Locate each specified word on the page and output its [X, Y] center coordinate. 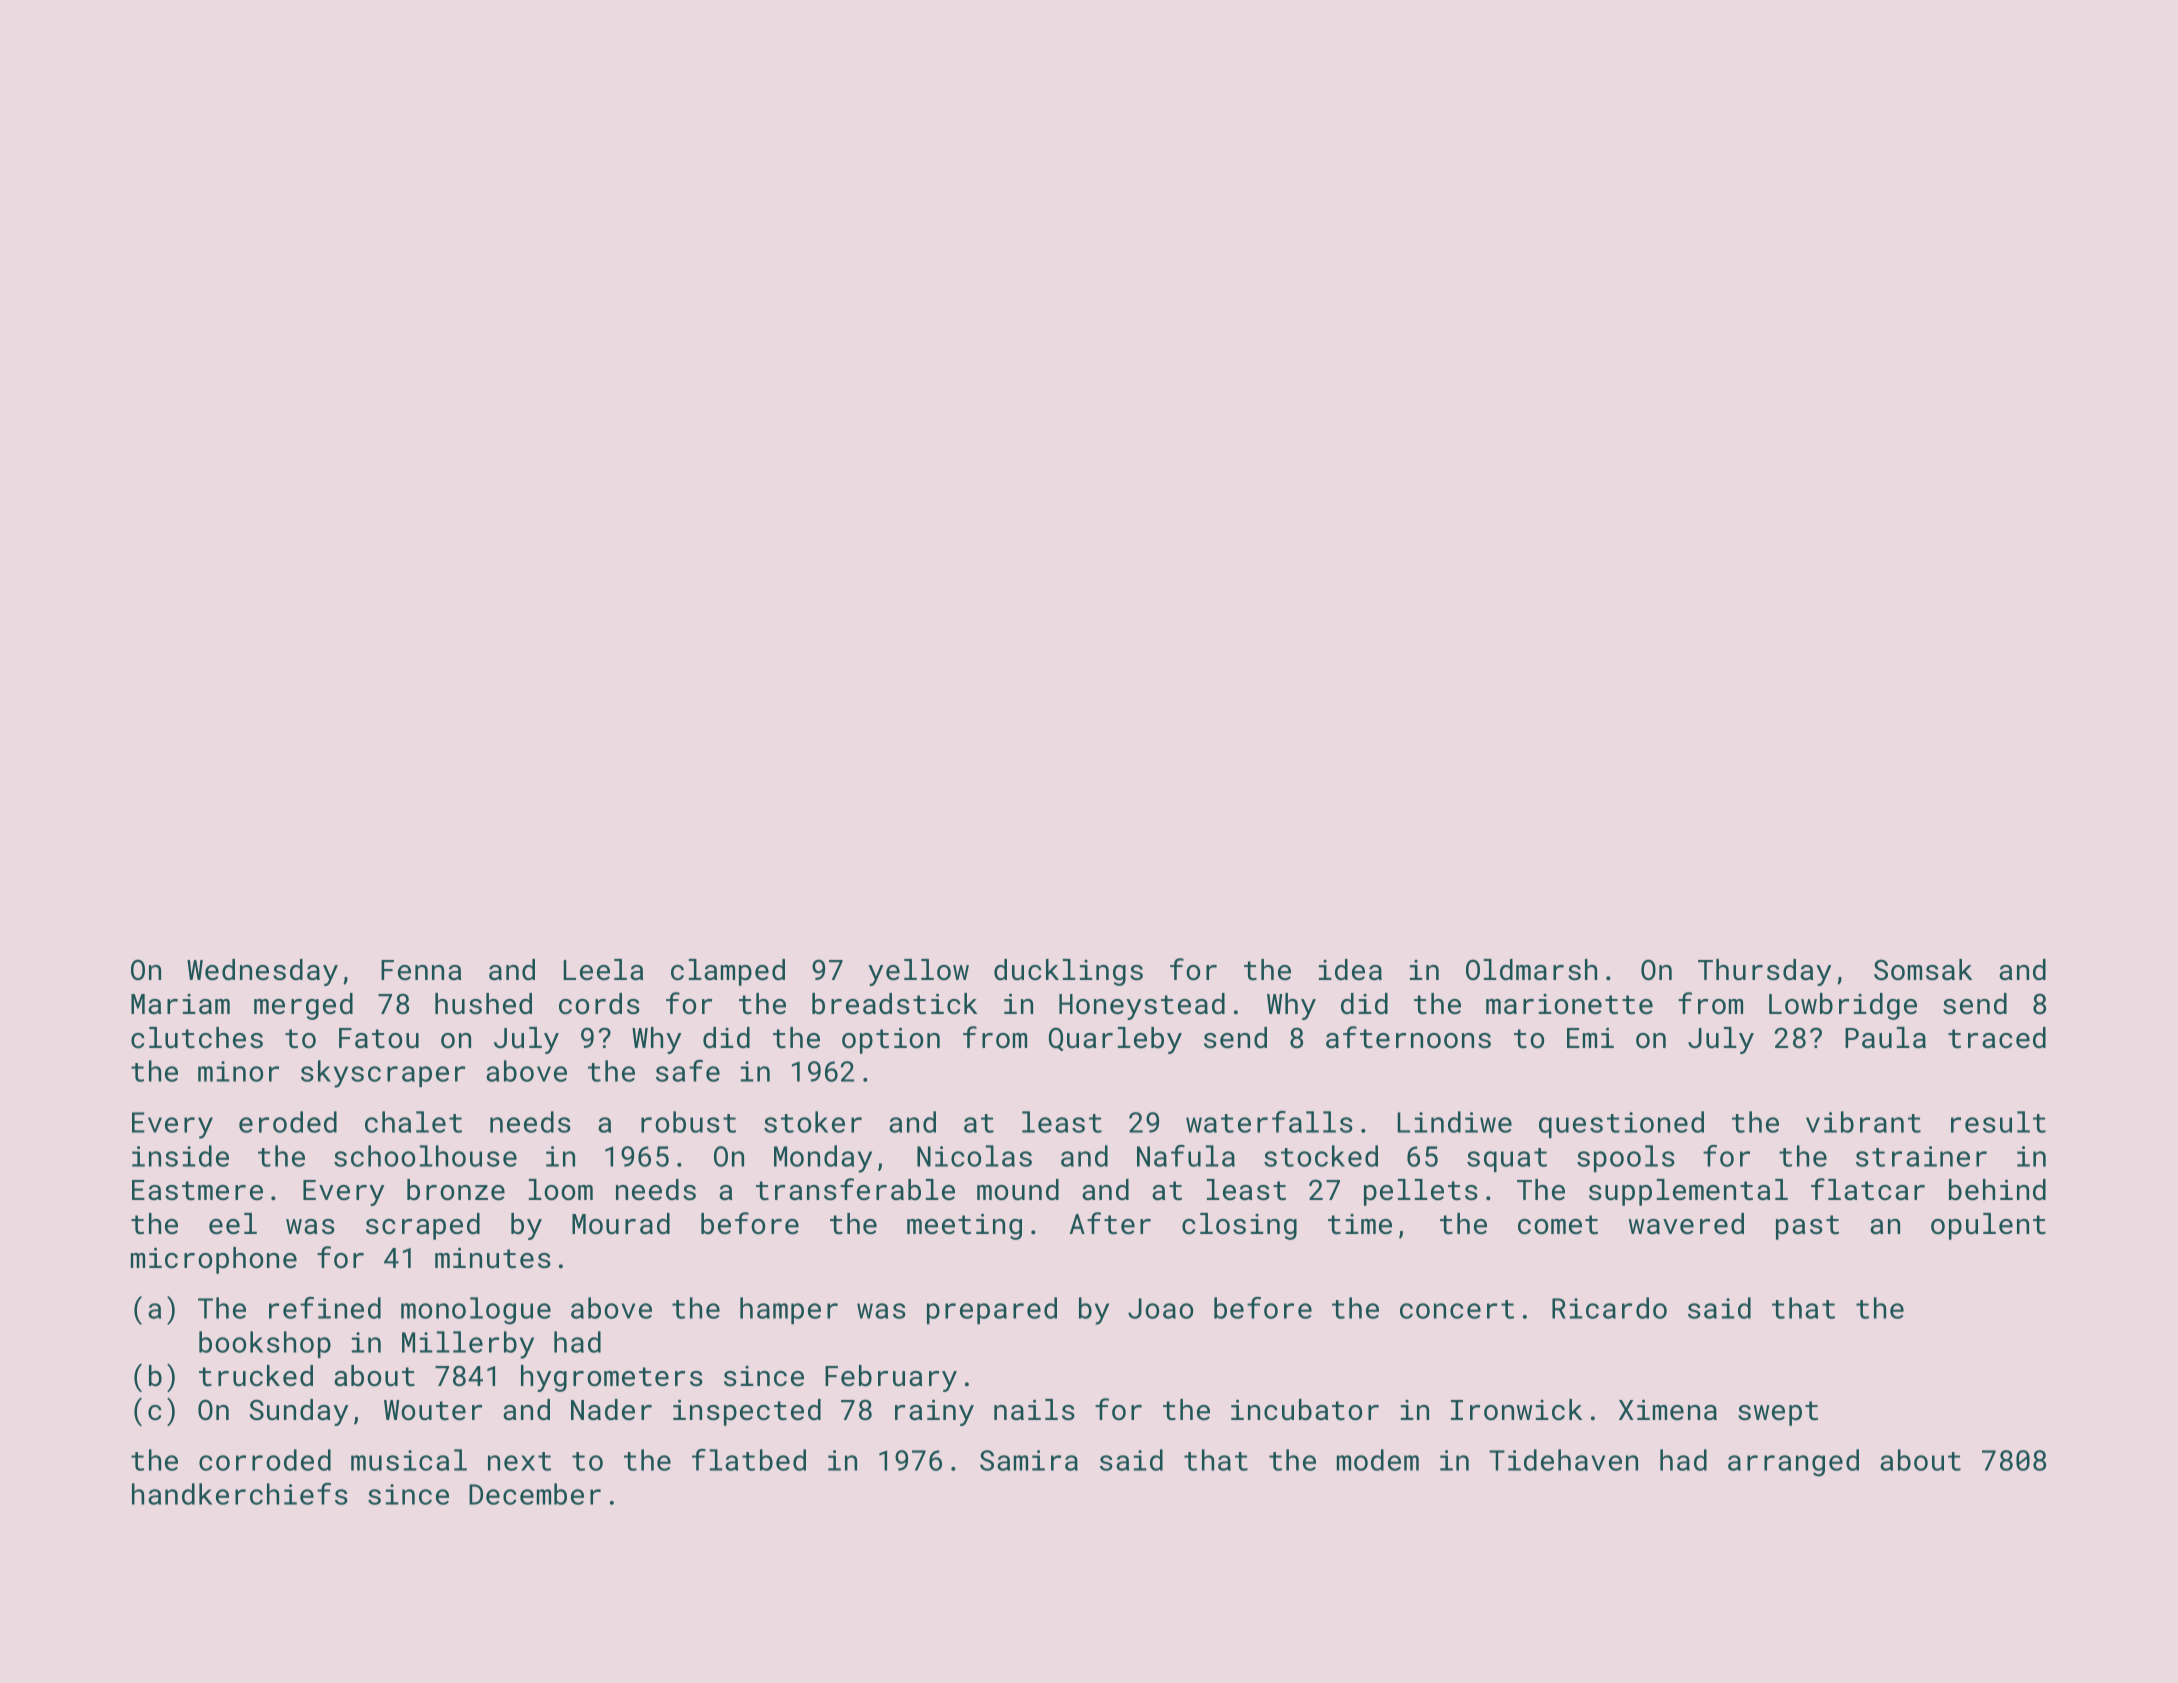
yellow [918, 972]
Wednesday [262, 972]
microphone [214, 1260]
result [1998, 1122]
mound [1018, 1190]
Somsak [1923, 970]
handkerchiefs [240, 1494]
